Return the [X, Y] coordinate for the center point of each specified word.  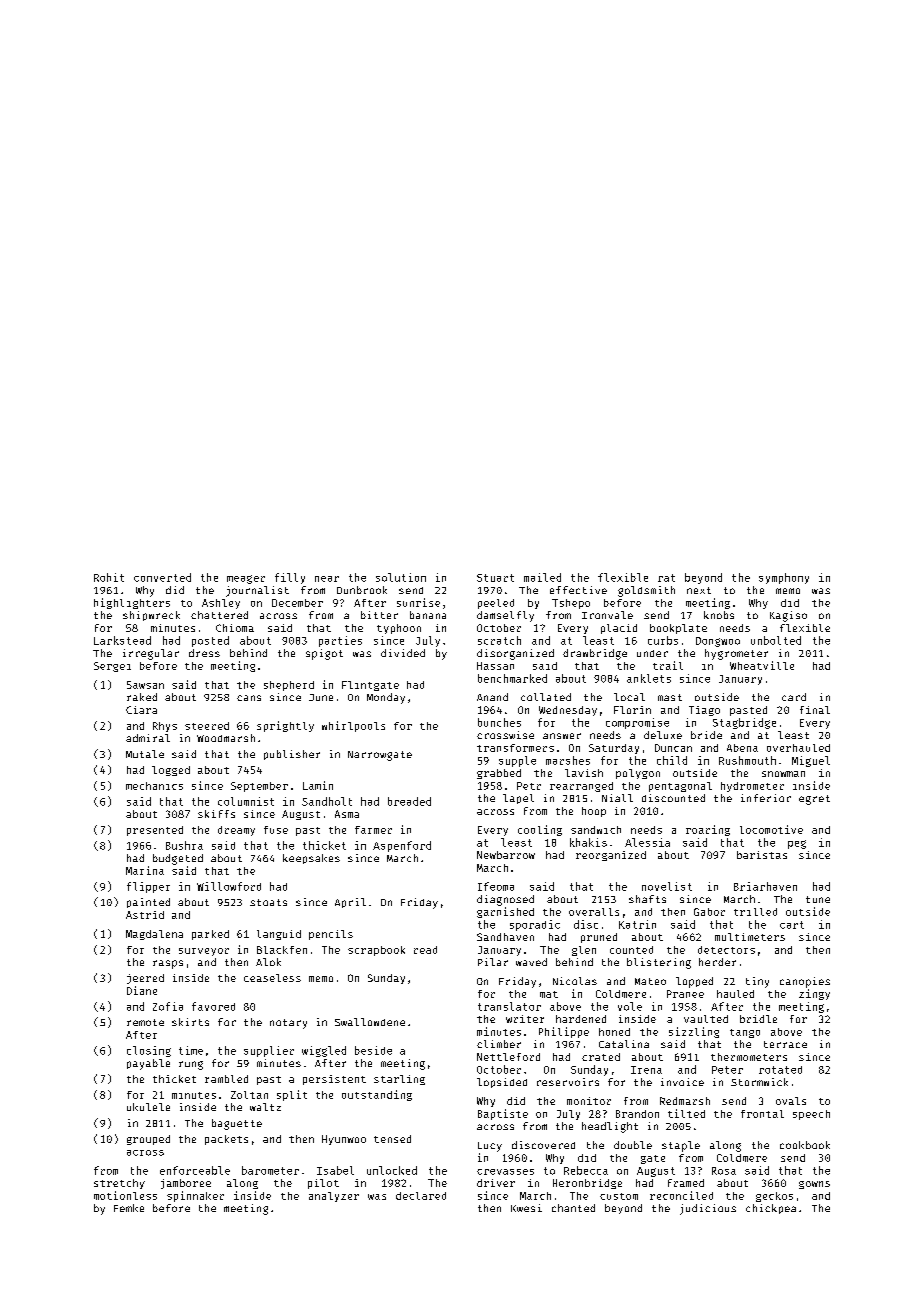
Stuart [495, 578]
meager [246, 579]
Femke [129, 1208]
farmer [373, 830]
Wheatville [762, 665]
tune [818, 899]
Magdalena [154, 935]
